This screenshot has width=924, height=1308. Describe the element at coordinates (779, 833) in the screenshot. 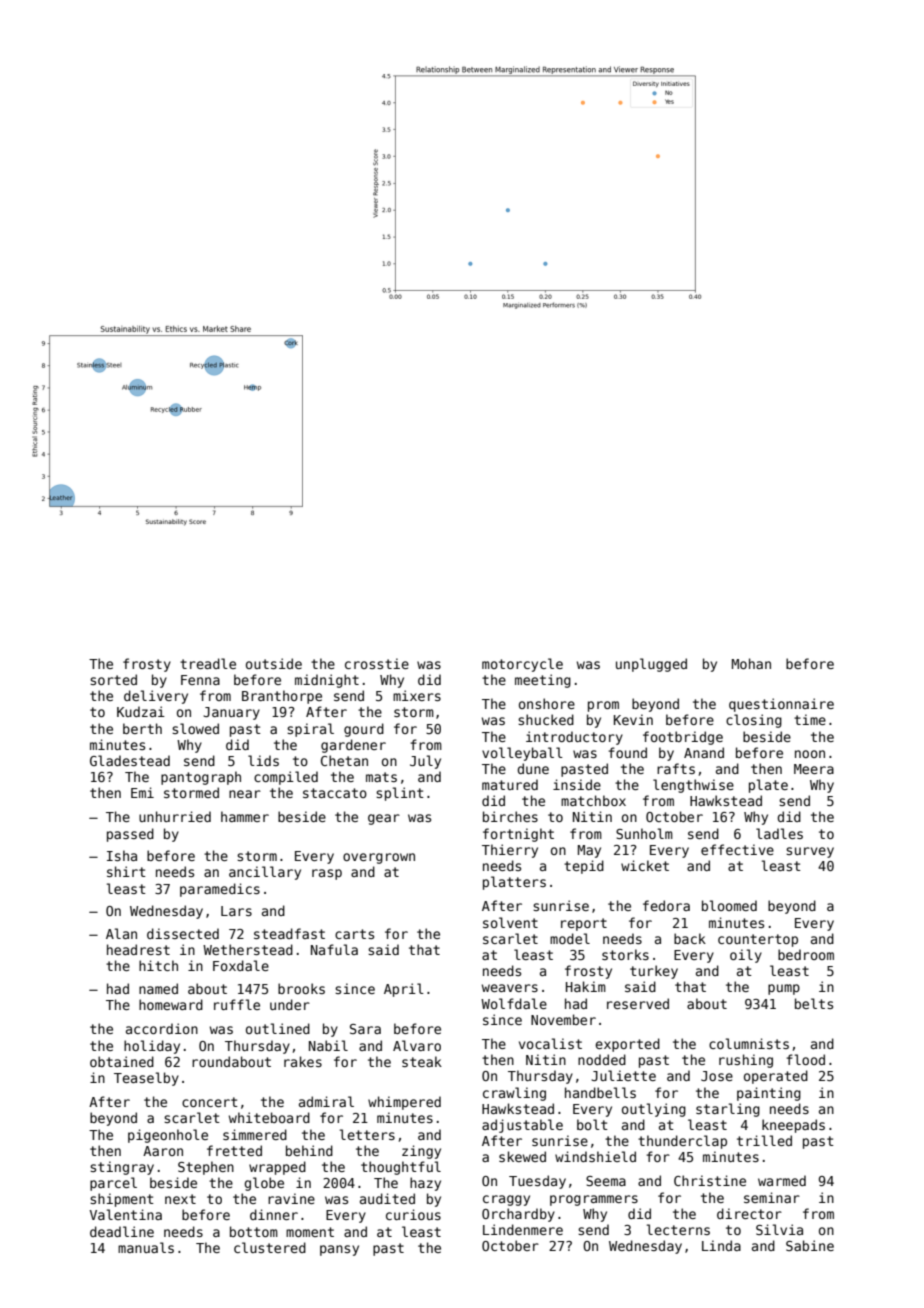

I see `ladles` at that location.
